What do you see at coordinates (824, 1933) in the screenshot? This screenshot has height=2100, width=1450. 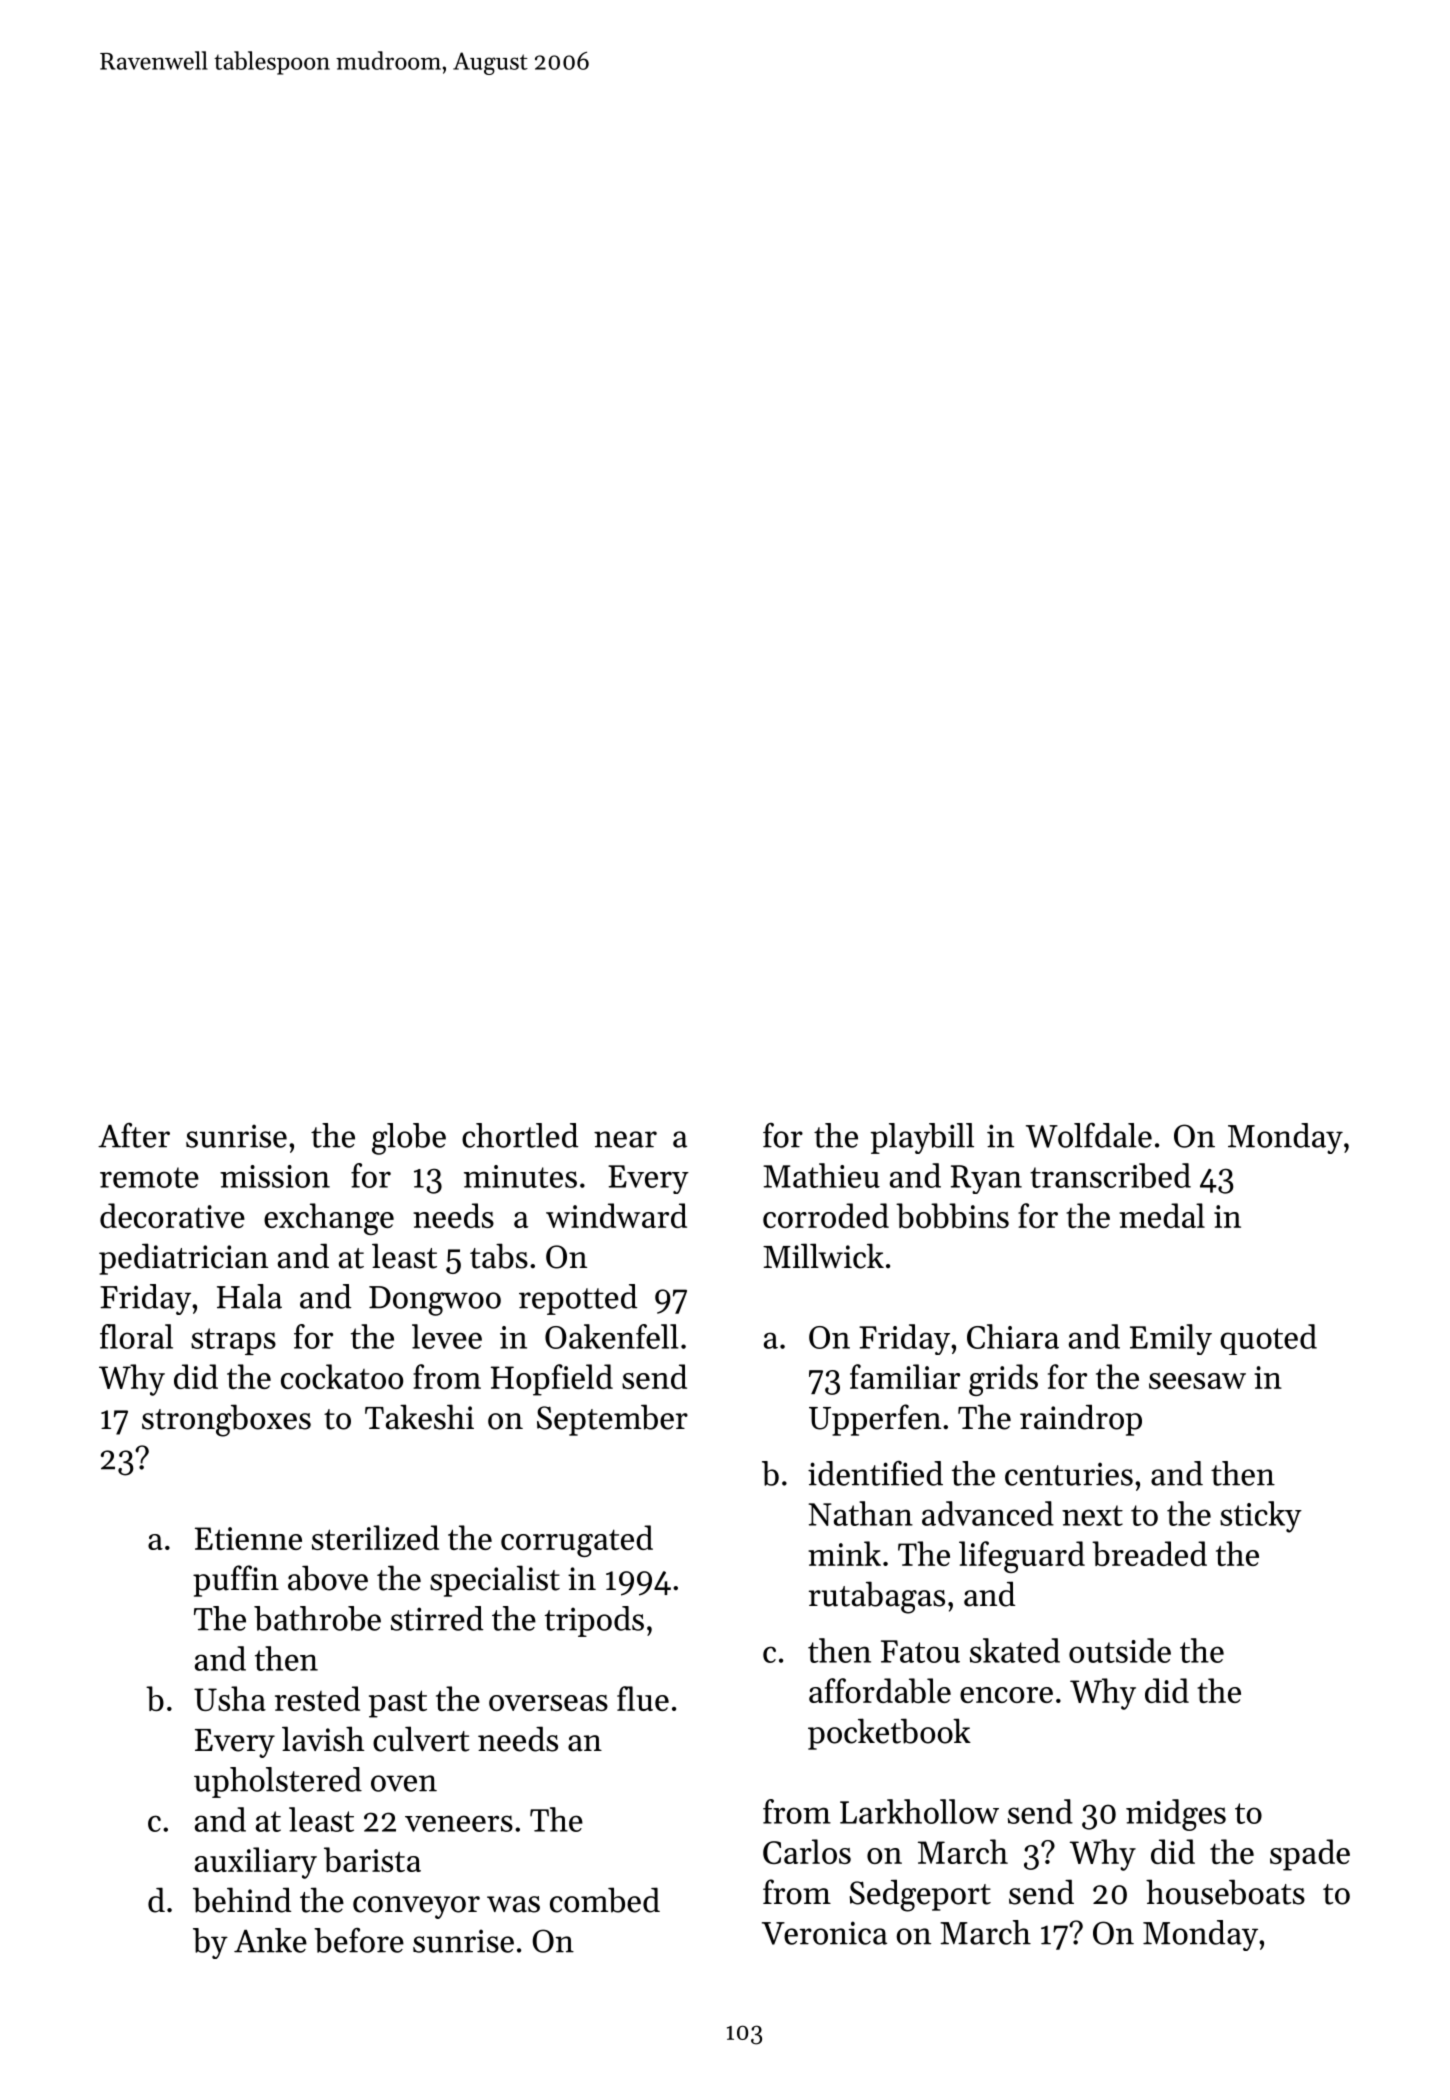 I see `Veronica` at bounding box center [824, 1933].
